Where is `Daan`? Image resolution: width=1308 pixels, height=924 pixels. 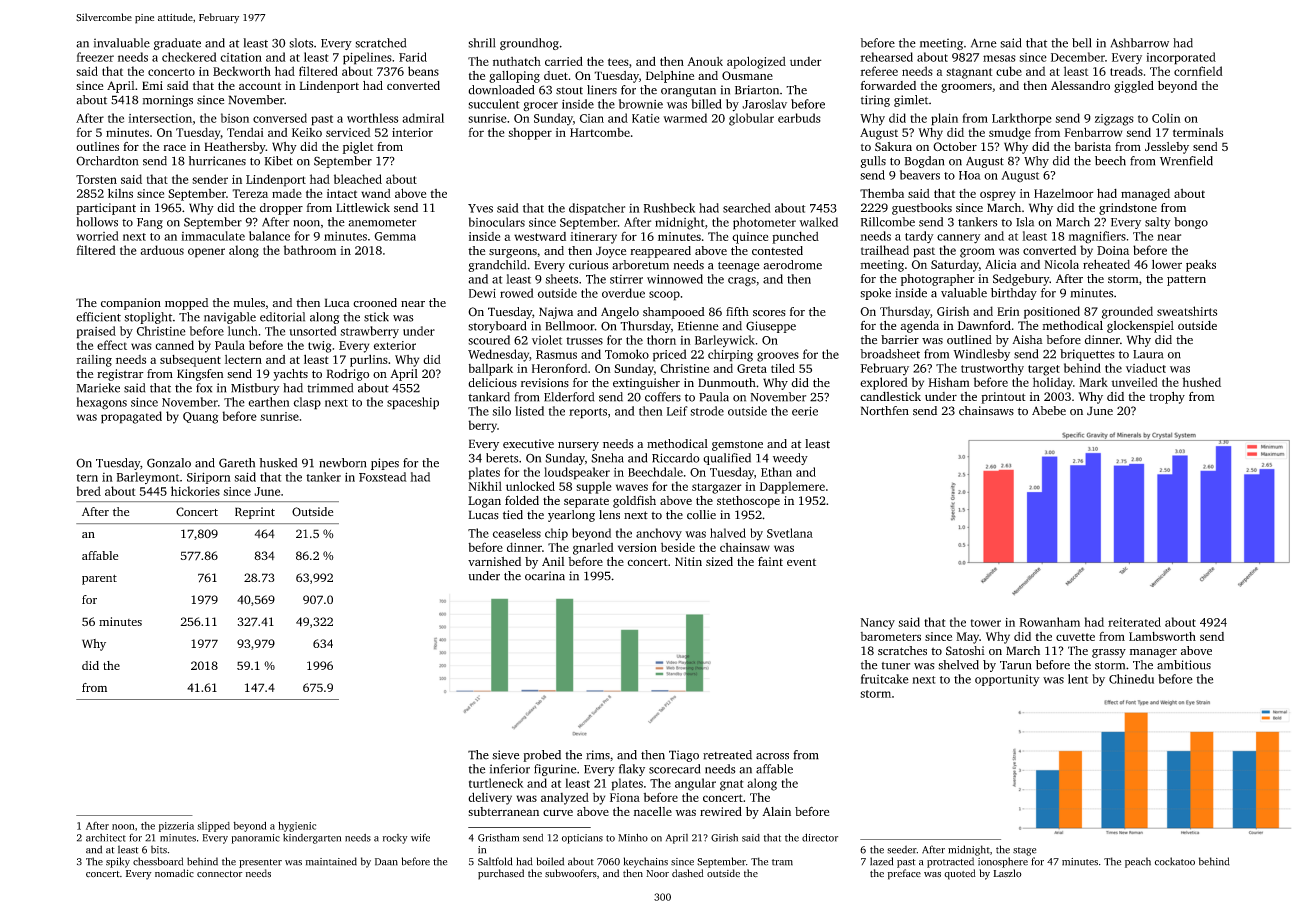 Daan is located at coordinates (386, 862).
